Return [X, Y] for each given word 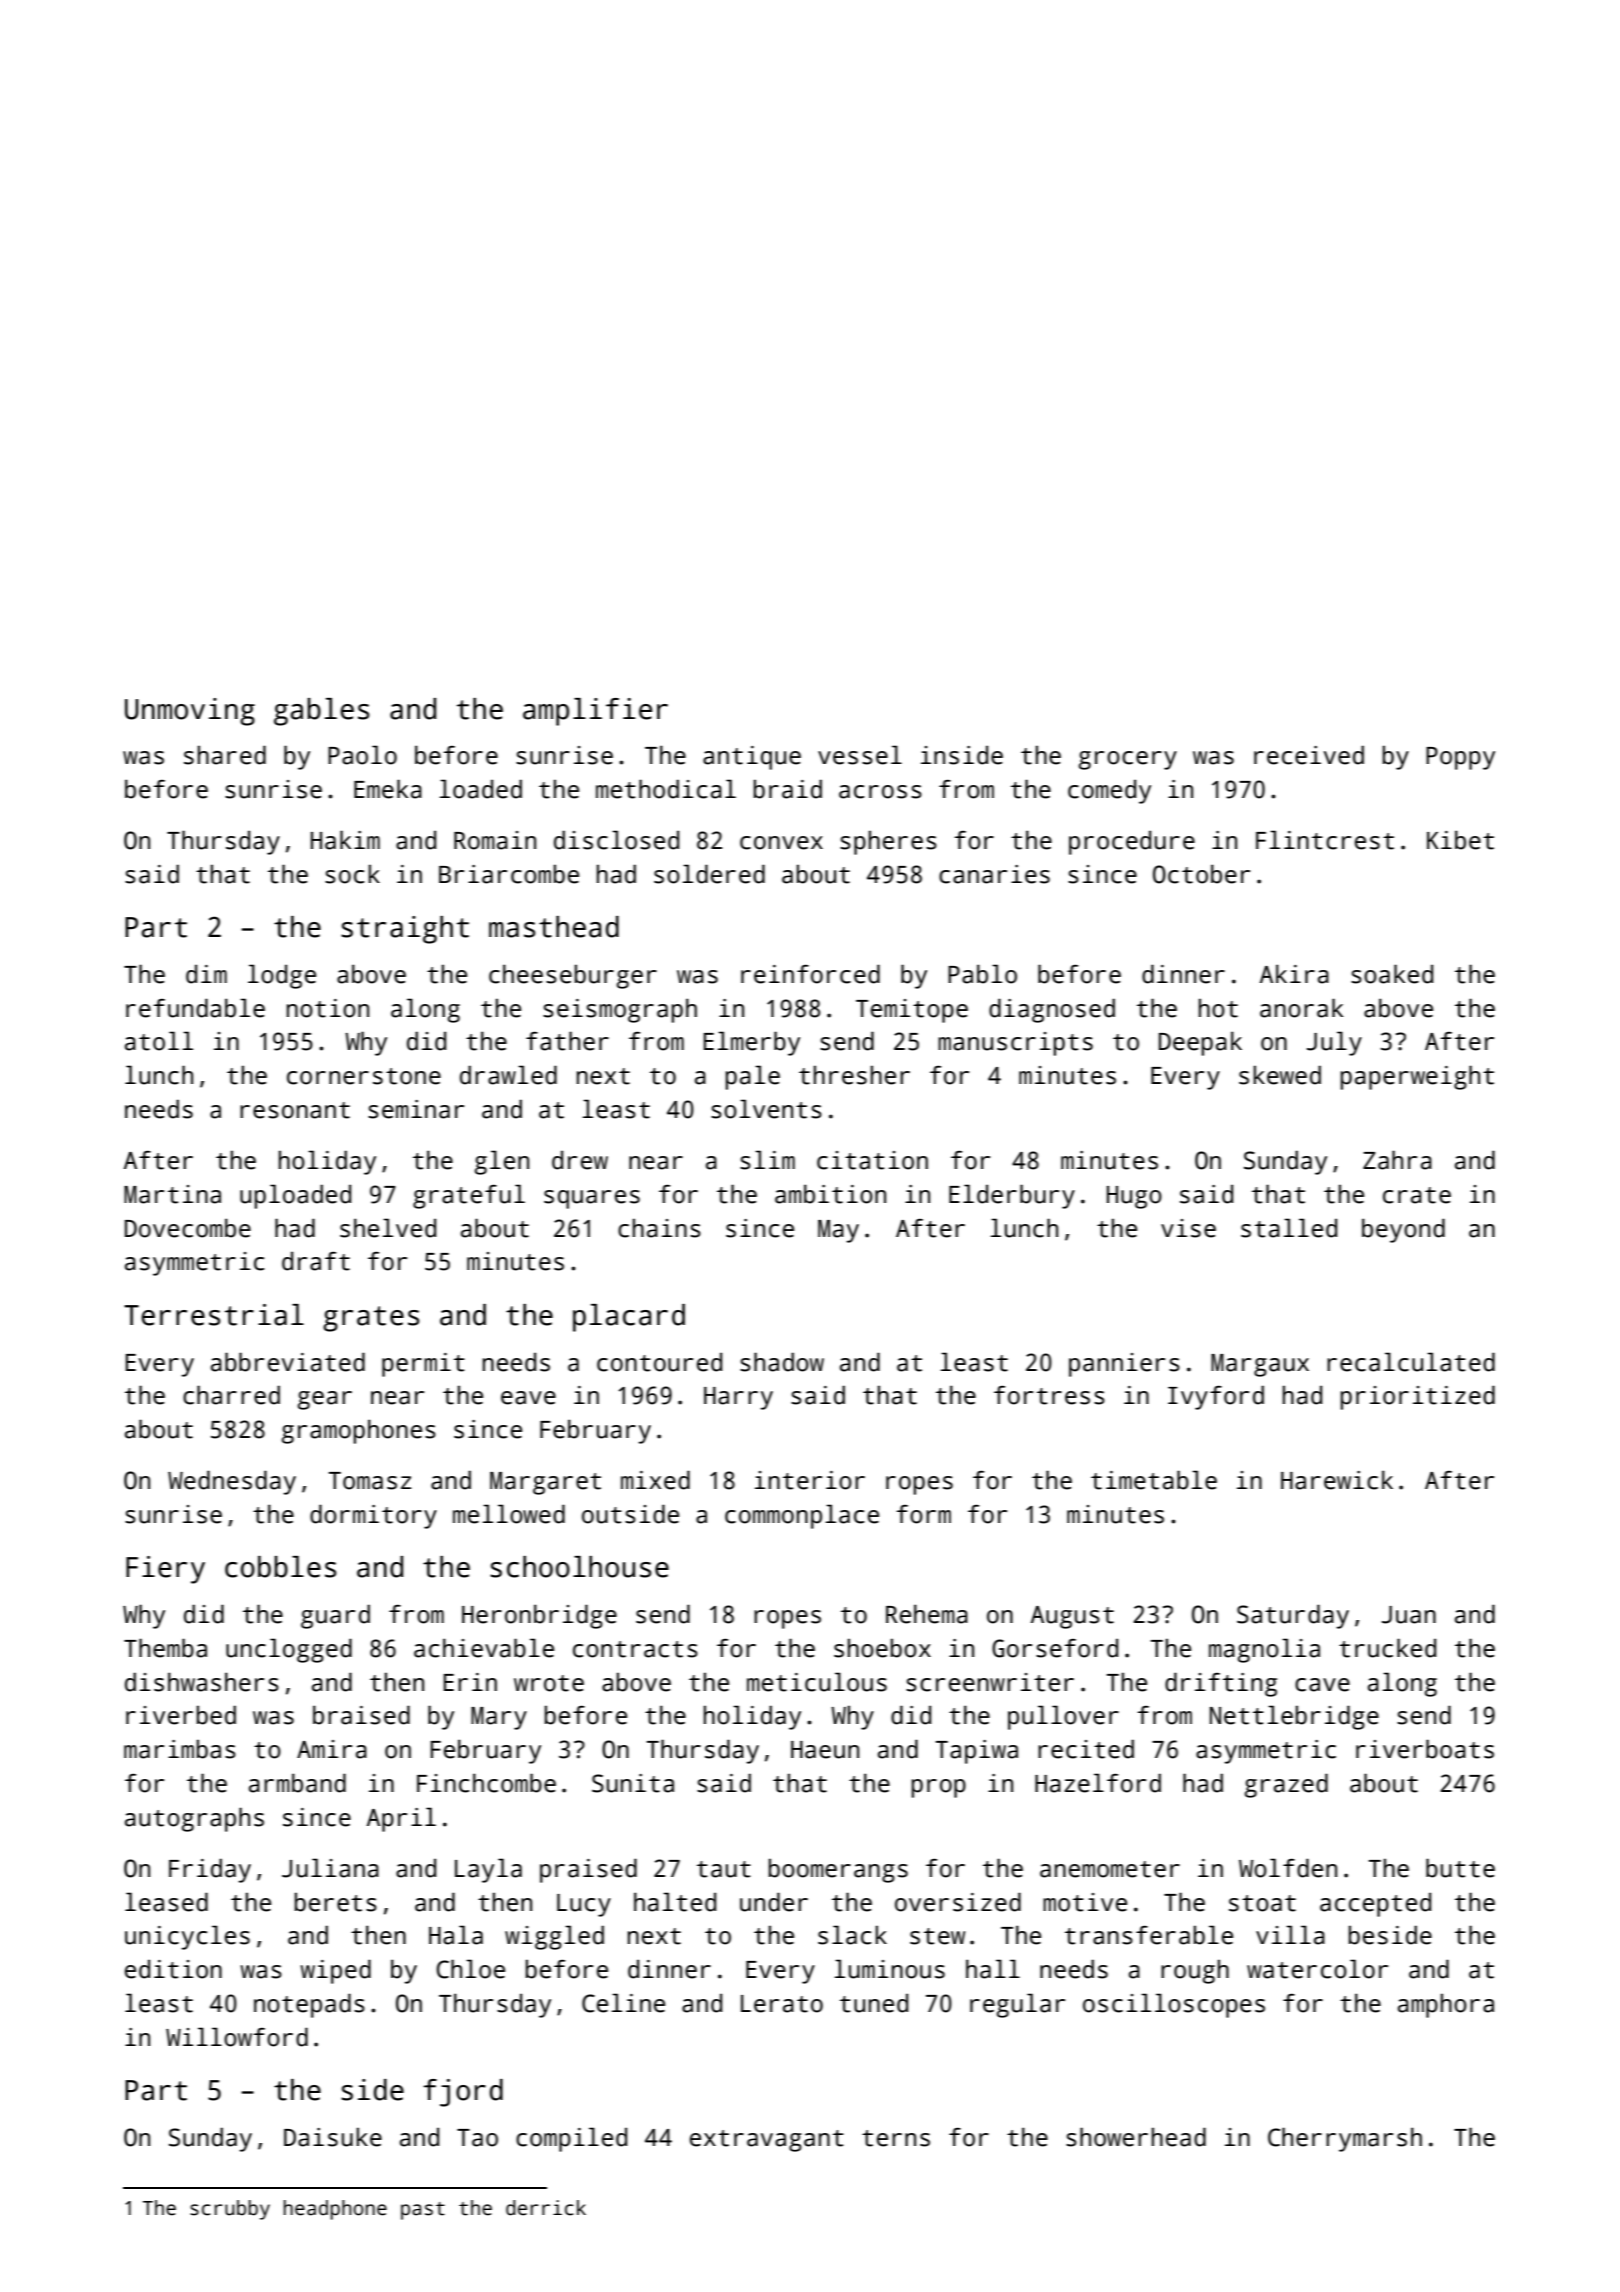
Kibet [1460, 840]
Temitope [912, 1011]
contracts [635, 1649]
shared [225, 755]
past [423, 2211]
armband [297, 1783]
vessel [860, 755]
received [1309, 755]
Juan [1409, 1615]
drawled [508, 1075]
